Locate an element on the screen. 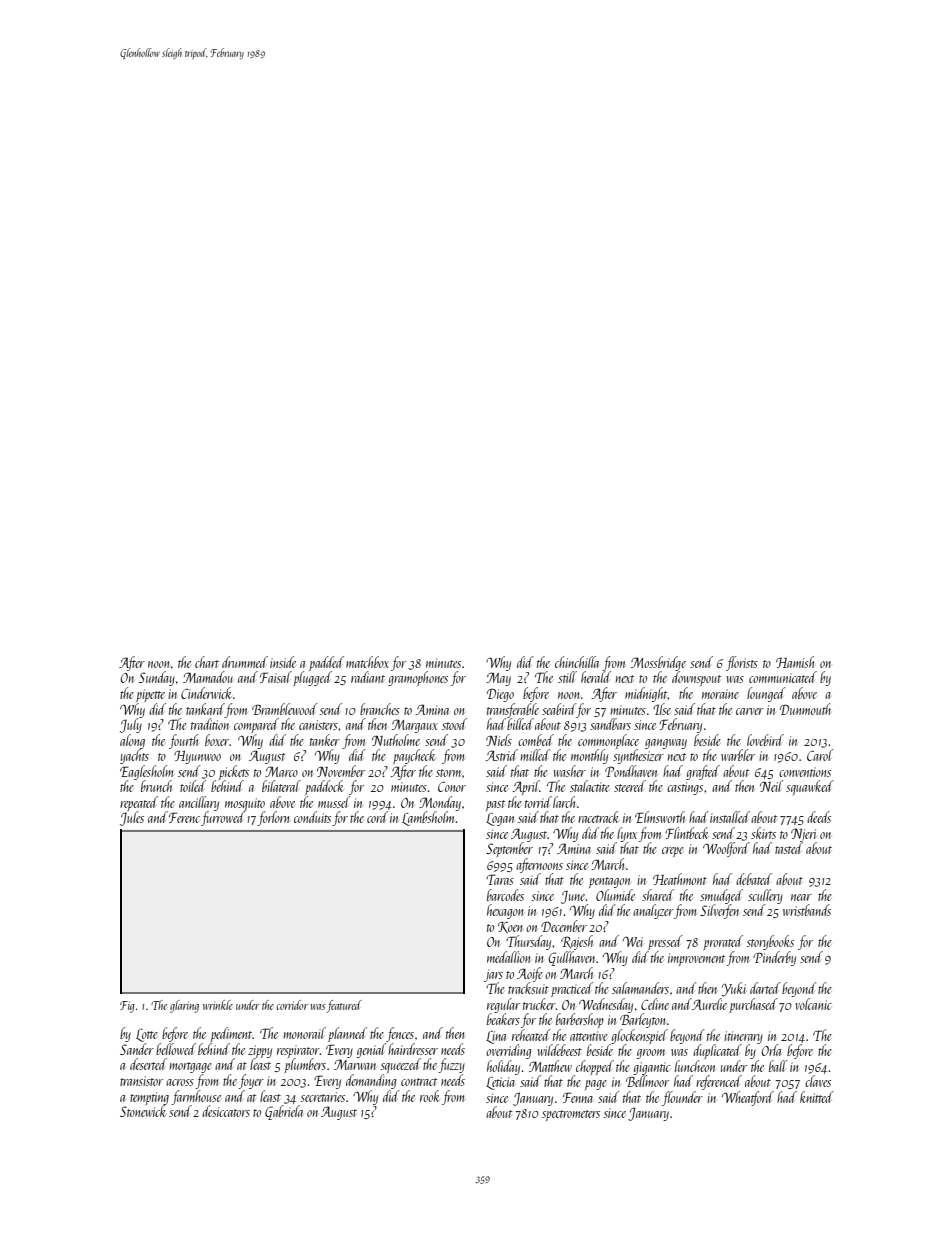 The width and height of the screenshot is (952, 1233). Jules is located at coordinates (132, 818).
